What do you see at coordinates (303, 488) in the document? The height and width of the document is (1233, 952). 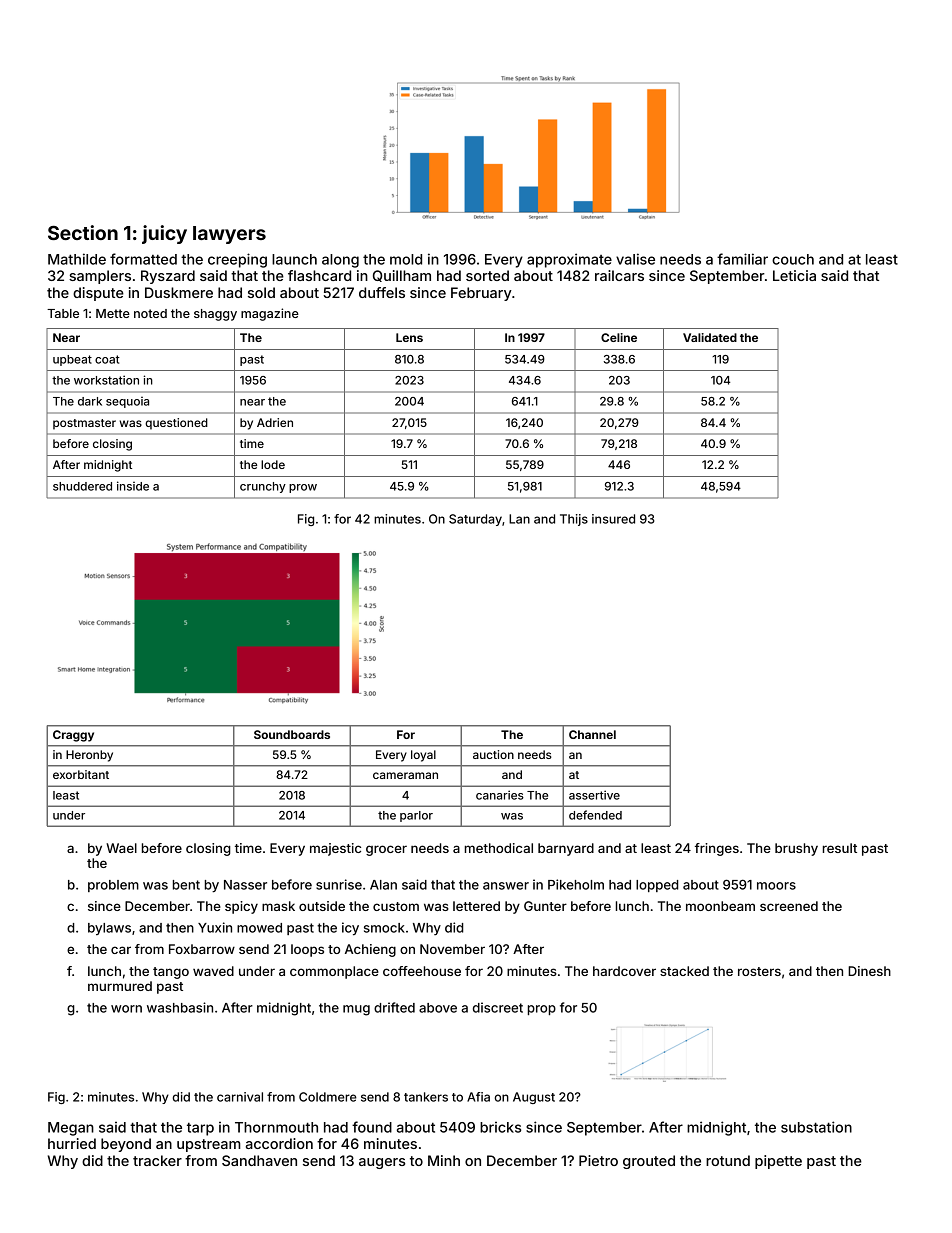 I see `prow` at bounding box center [303, 488].
